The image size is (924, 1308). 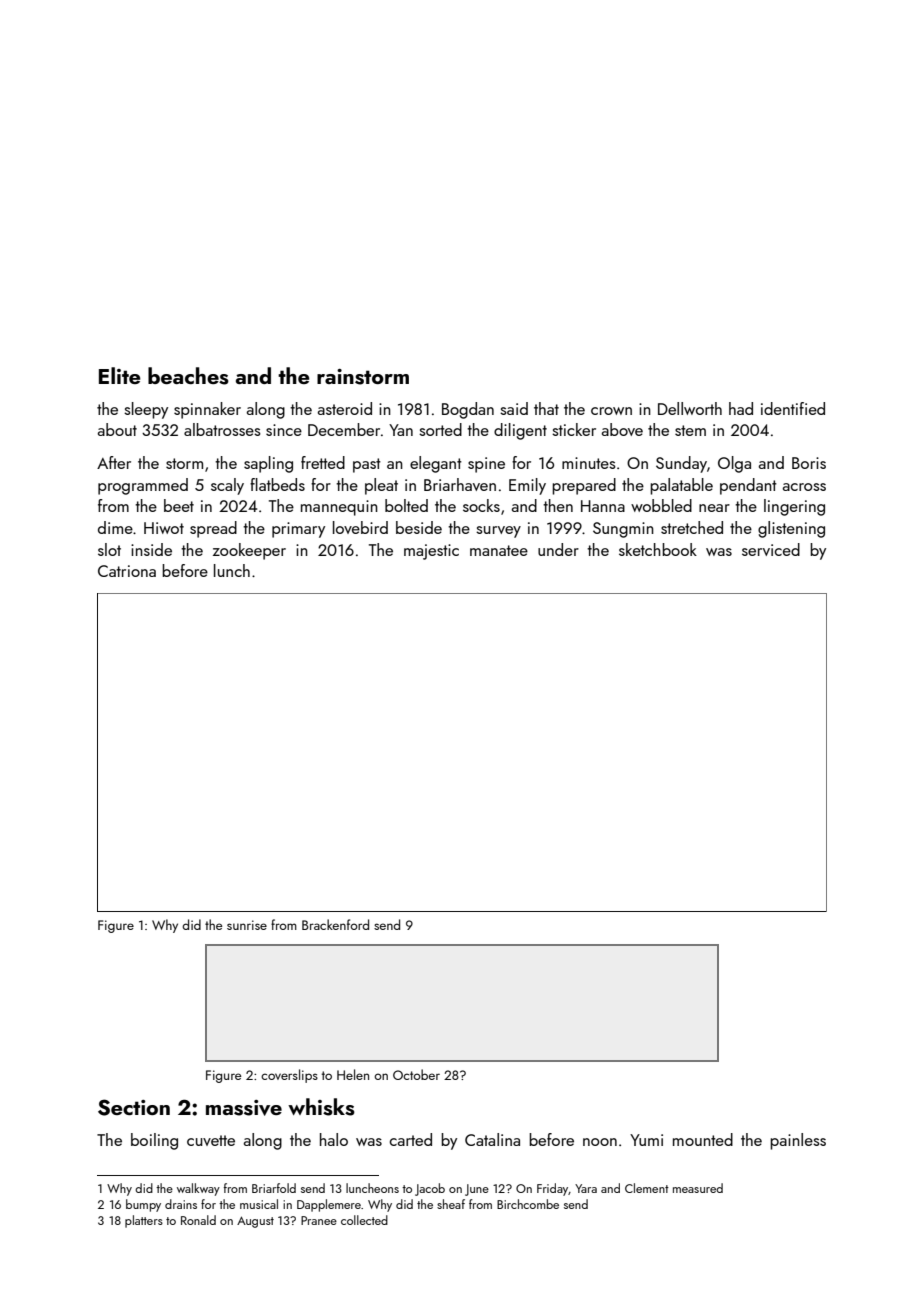 I want to click on sunrise, so click(x=247, y=925).
